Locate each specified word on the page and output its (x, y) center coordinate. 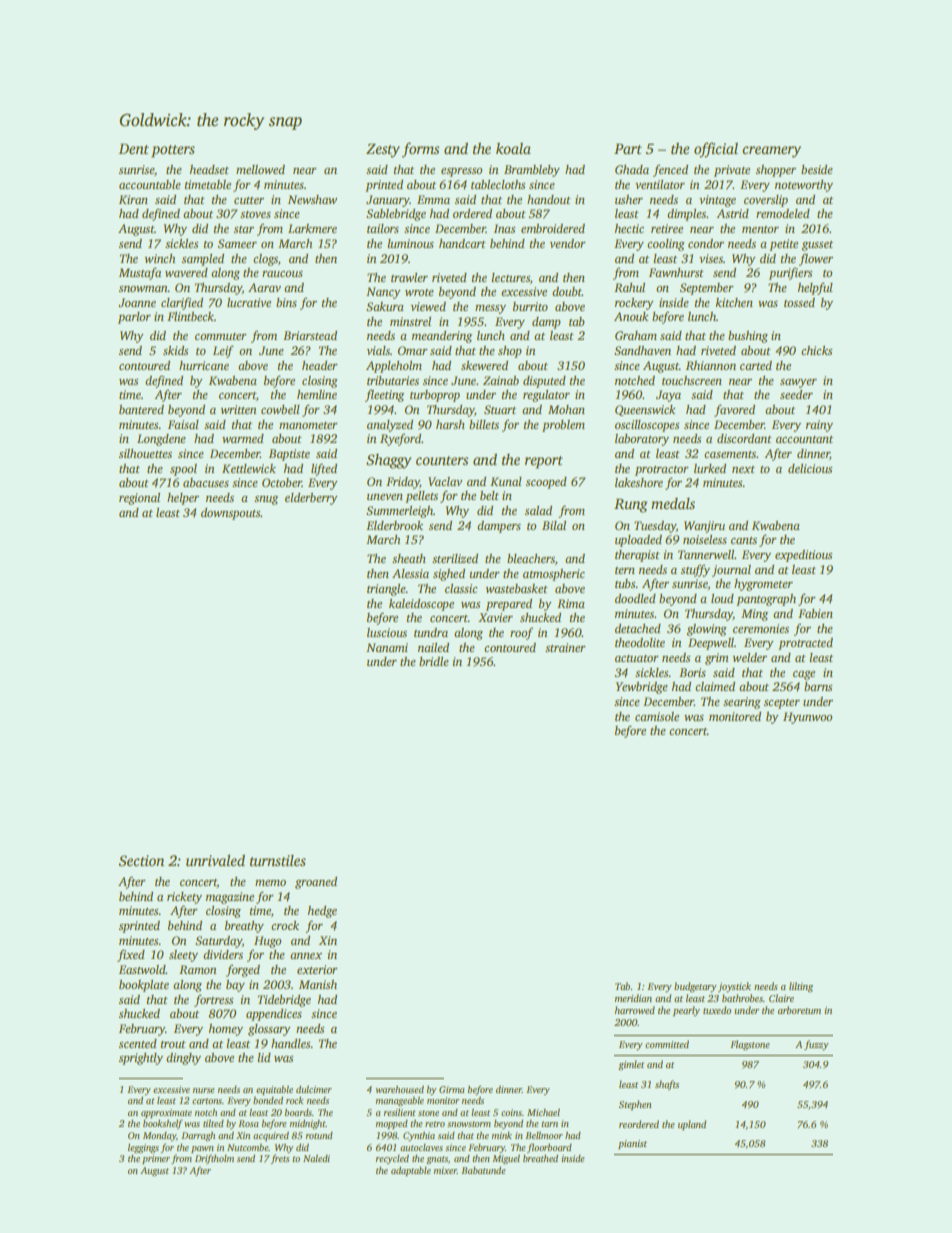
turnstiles (278, 860)
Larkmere (312, 228)
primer (156, 1159)
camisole (657, 716)
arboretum (799, 1010)
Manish (318, 984)
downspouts (231, 514)
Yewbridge (642, 688)
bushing (748, 337)
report (544, 462)
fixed (131, 955)
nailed (433, 647)
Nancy (383, 293)
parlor (134, 318)
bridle (434, 661)
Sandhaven (642, 350)
